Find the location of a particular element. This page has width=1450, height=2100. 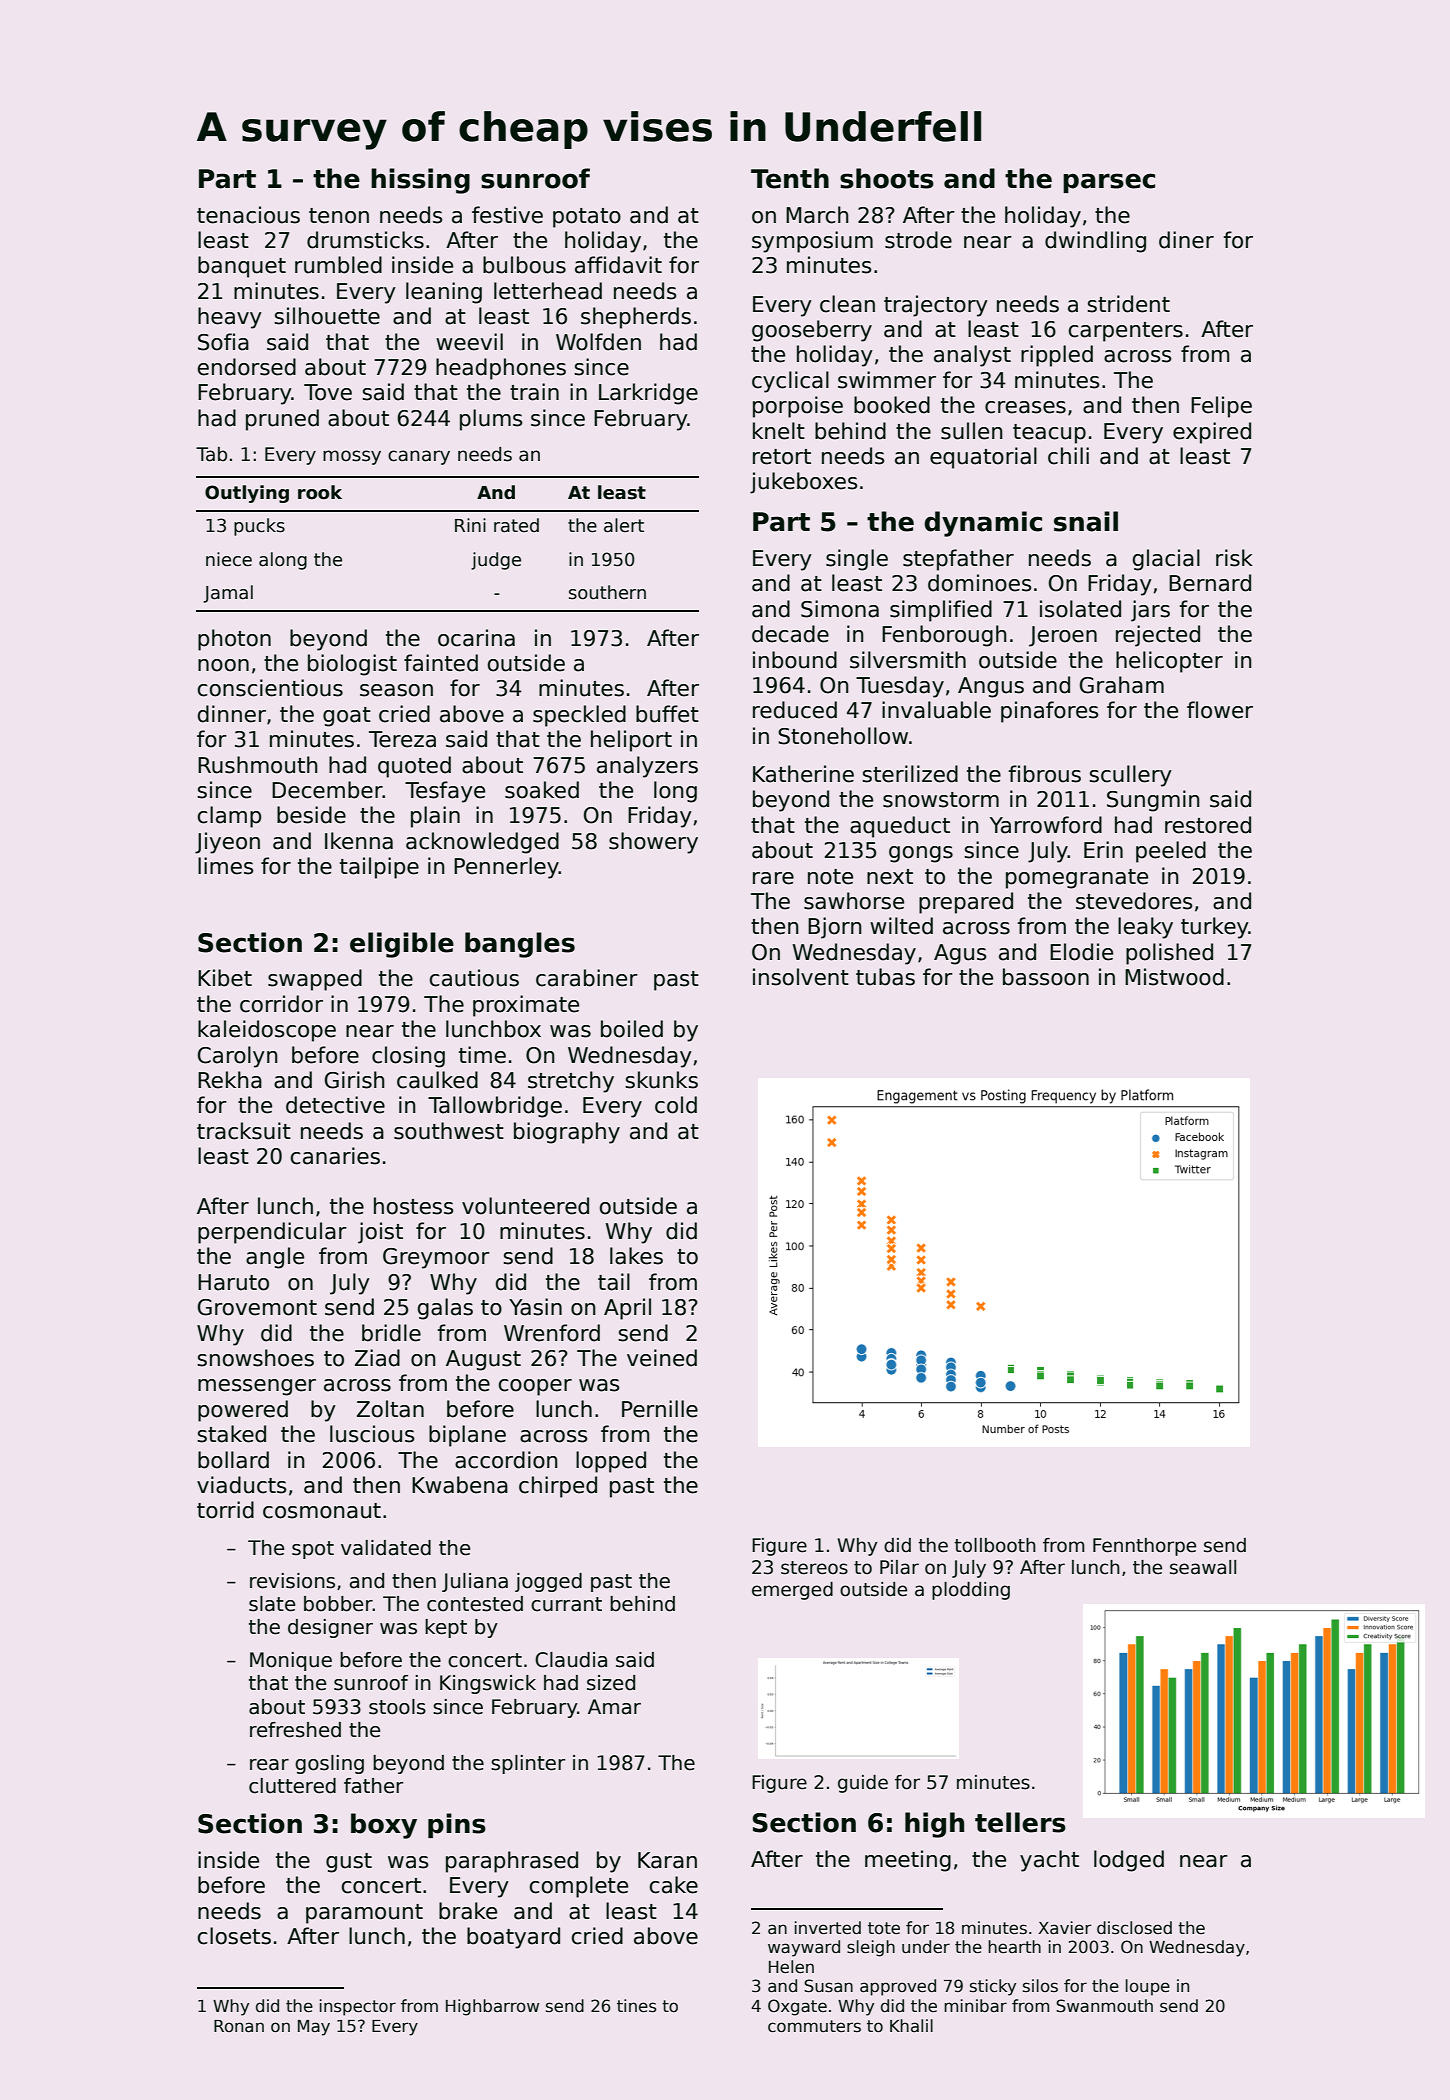

cold is located at coordinates (676, 1105).
